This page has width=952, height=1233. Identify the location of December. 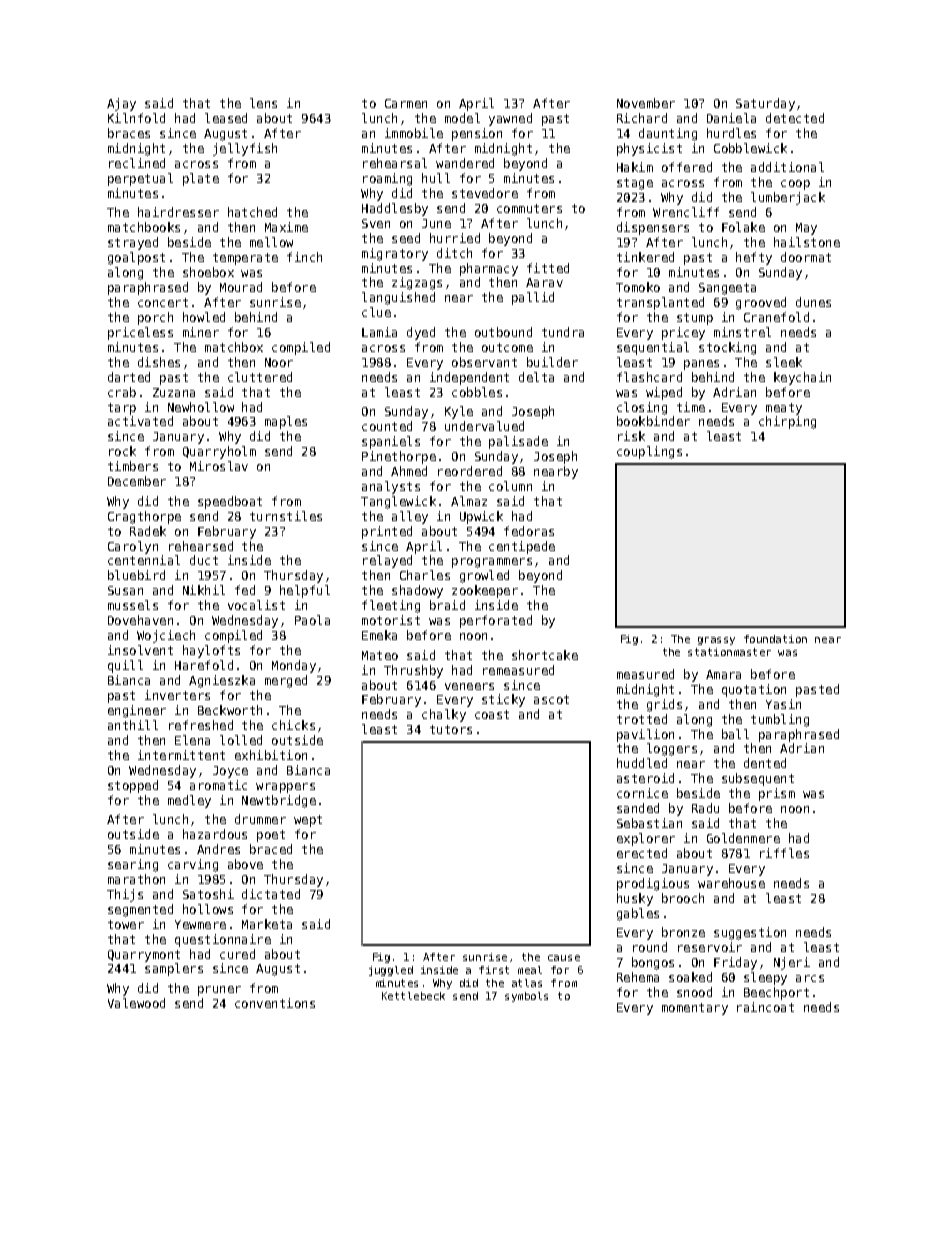
(137, 481).
